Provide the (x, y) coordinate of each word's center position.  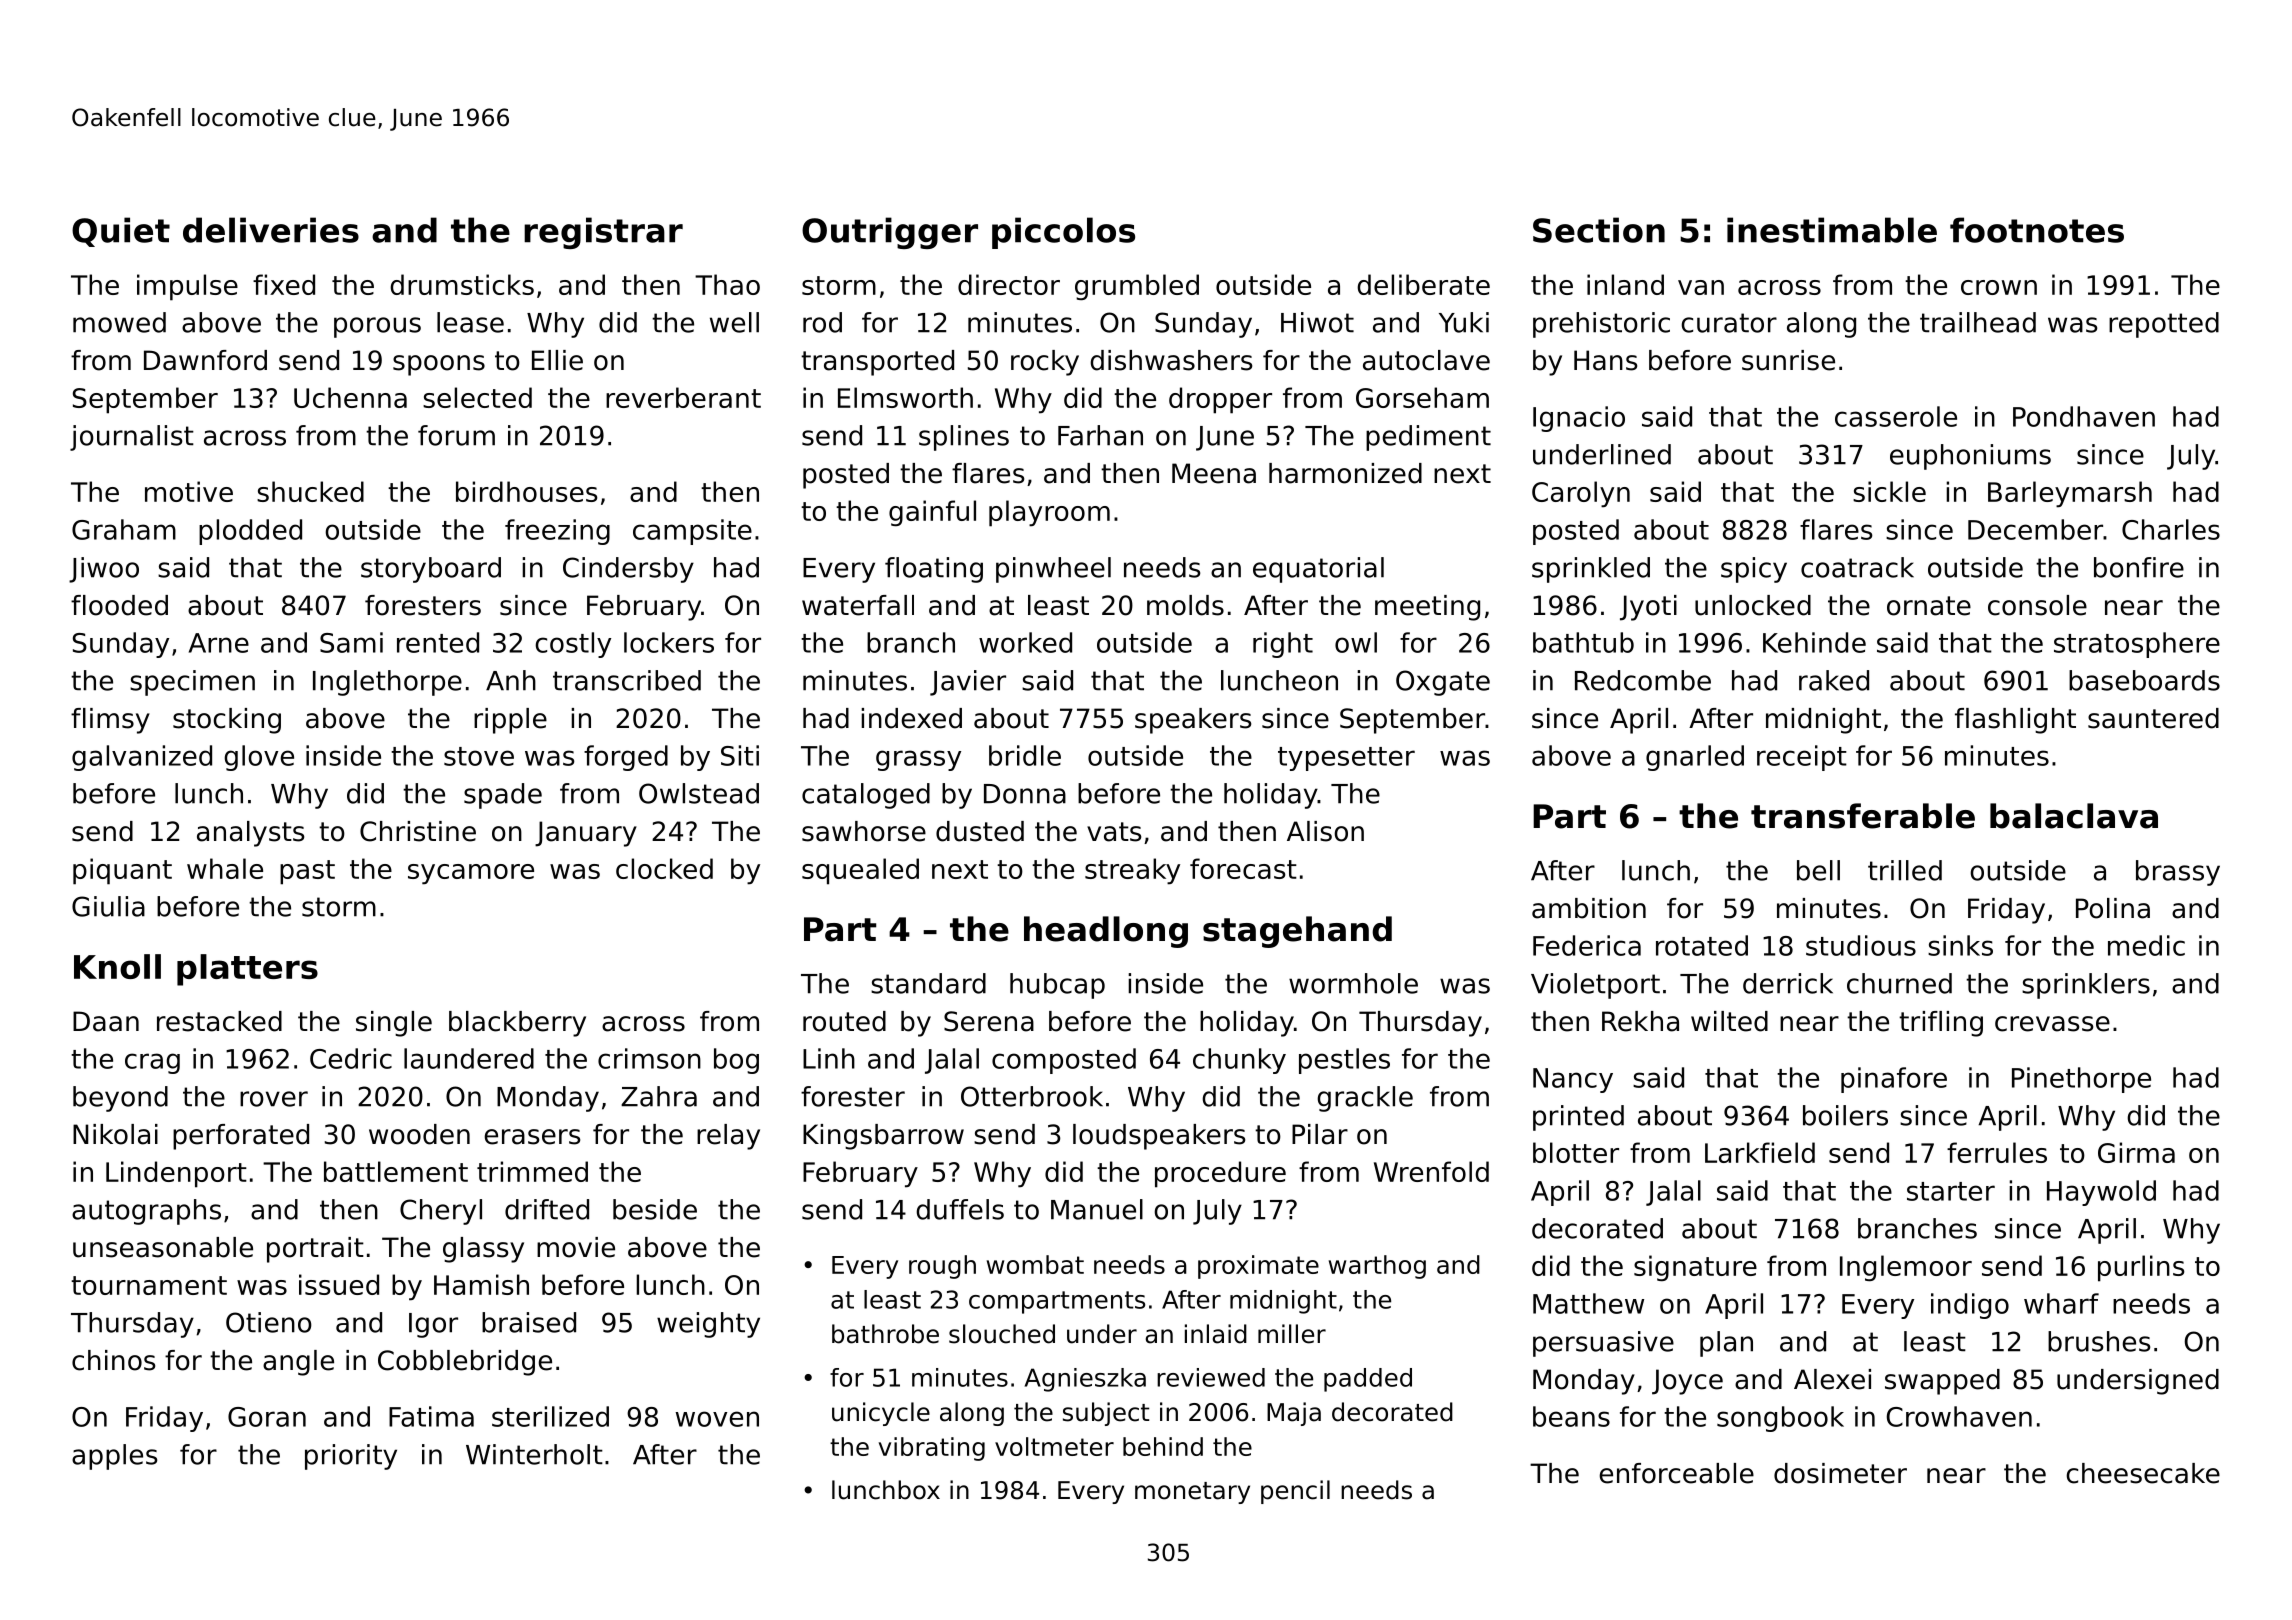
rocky (1045, 363)
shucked (310, 491)
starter (1951, 1191)
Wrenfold (1431, 1171)
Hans (1605, 360)
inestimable (1832, 230)
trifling (1941, 1024)
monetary (1192, 1493)
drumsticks (462, 284)
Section (1599, 230)
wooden (419, 1134)
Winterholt (534, 1454)
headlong (1106, 932)
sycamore (471, 874)
